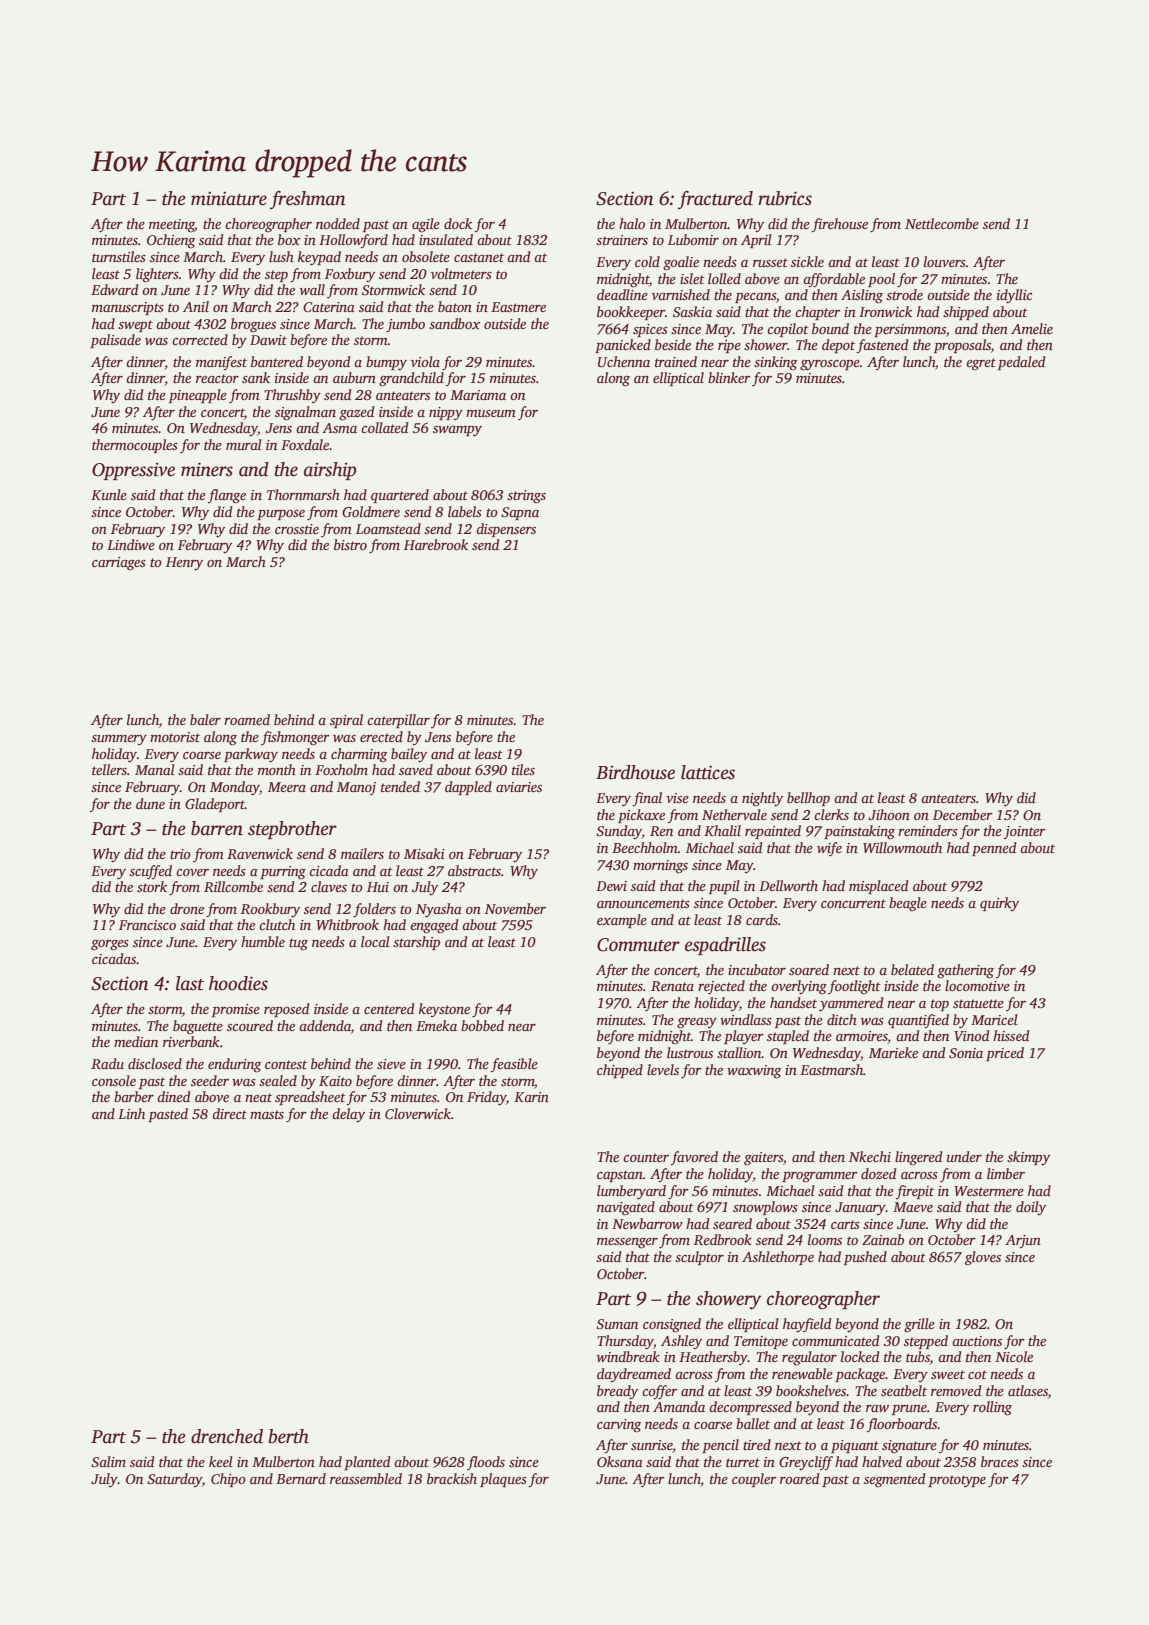 The width and height of the screenshot is (1149, 1625). I want to click on shipped, so click(966, 313).
